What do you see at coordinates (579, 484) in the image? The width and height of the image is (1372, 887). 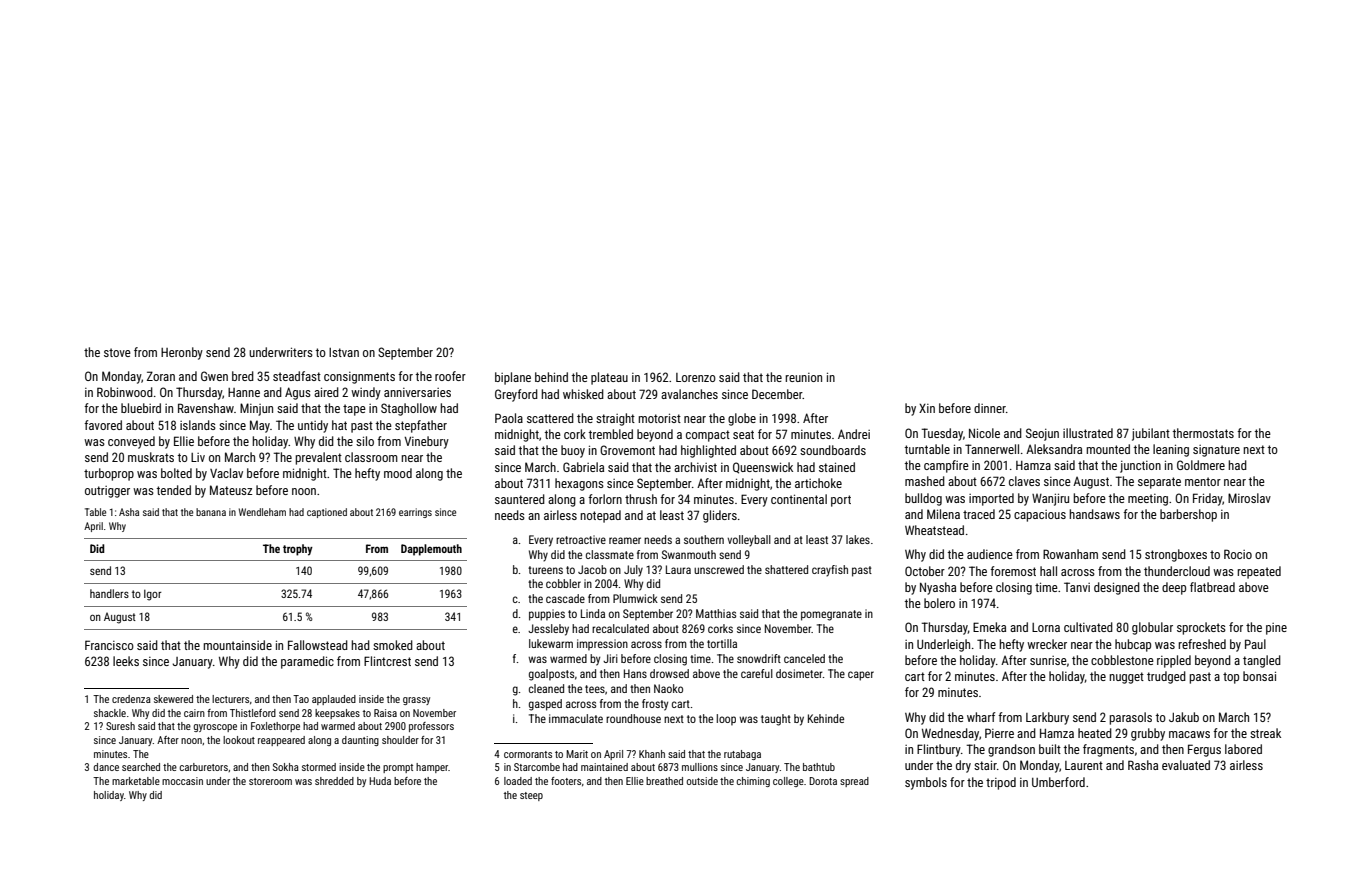 I see `hexagons` at bounding box center [579, 484].
